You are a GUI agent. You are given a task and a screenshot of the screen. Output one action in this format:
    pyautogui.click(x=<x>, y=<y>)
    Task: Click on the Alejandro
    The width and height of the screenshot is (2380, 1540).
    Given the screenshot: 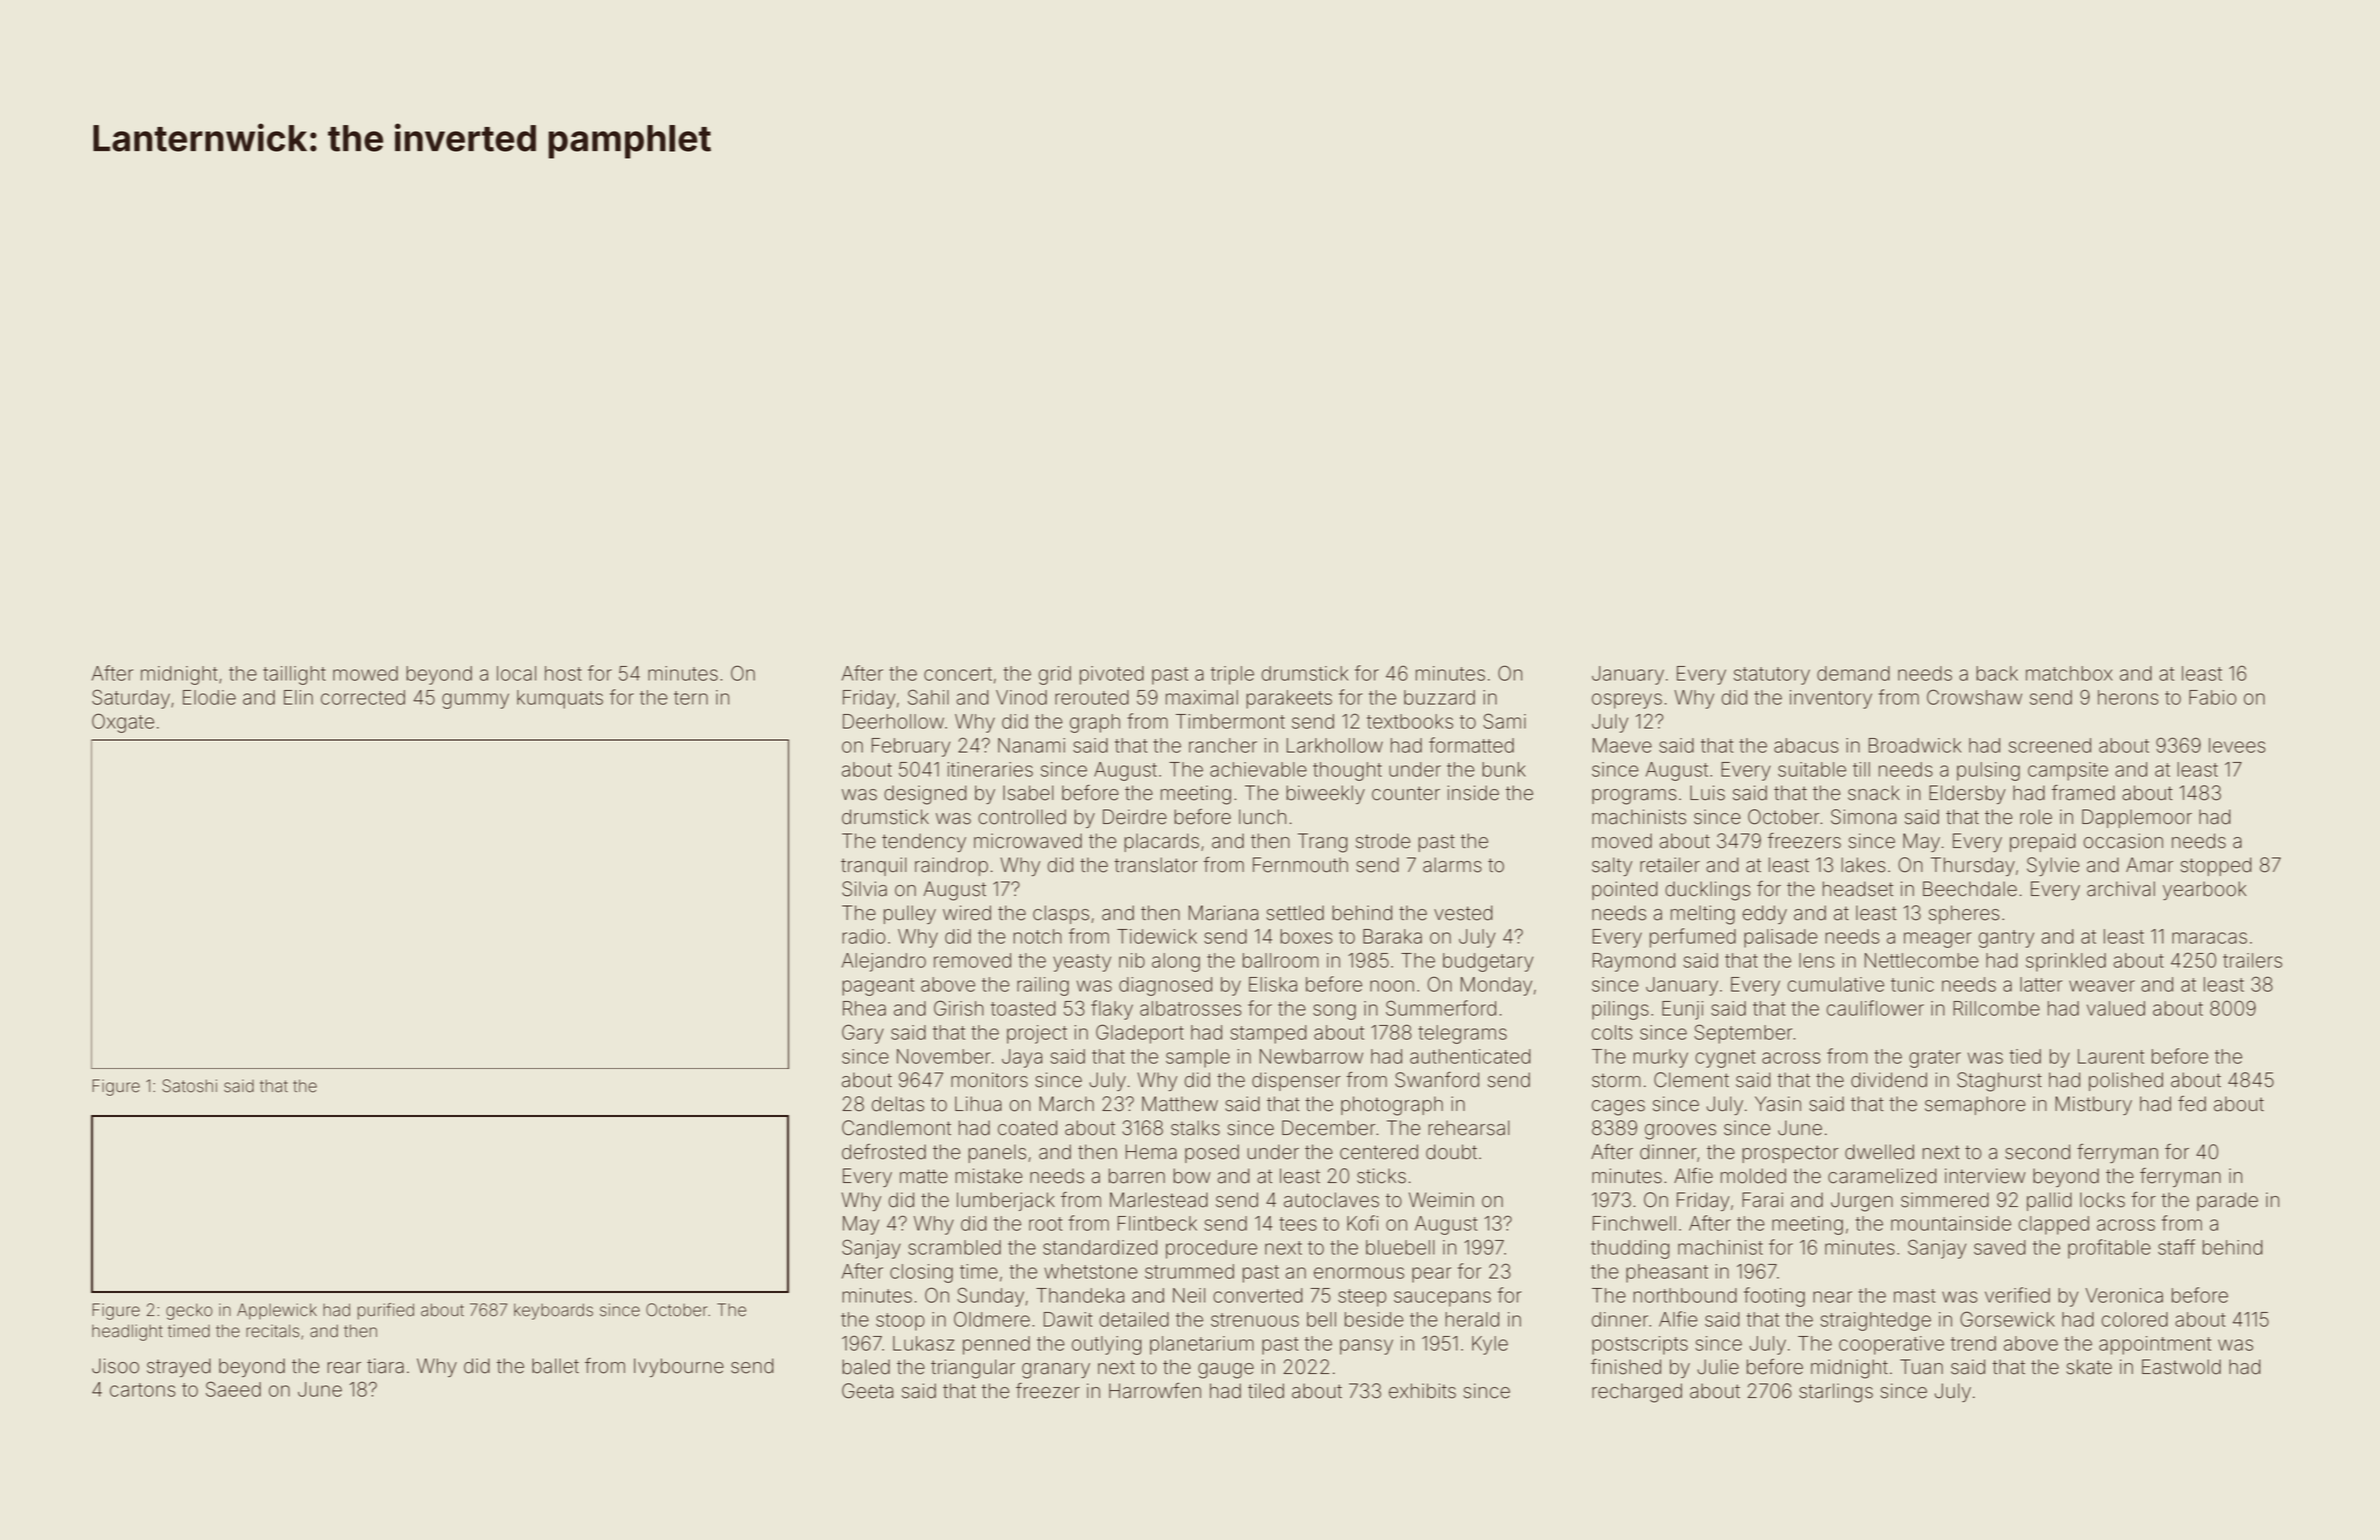 What is the action you would take?
    pyautogui.click(x=884, y=962)
